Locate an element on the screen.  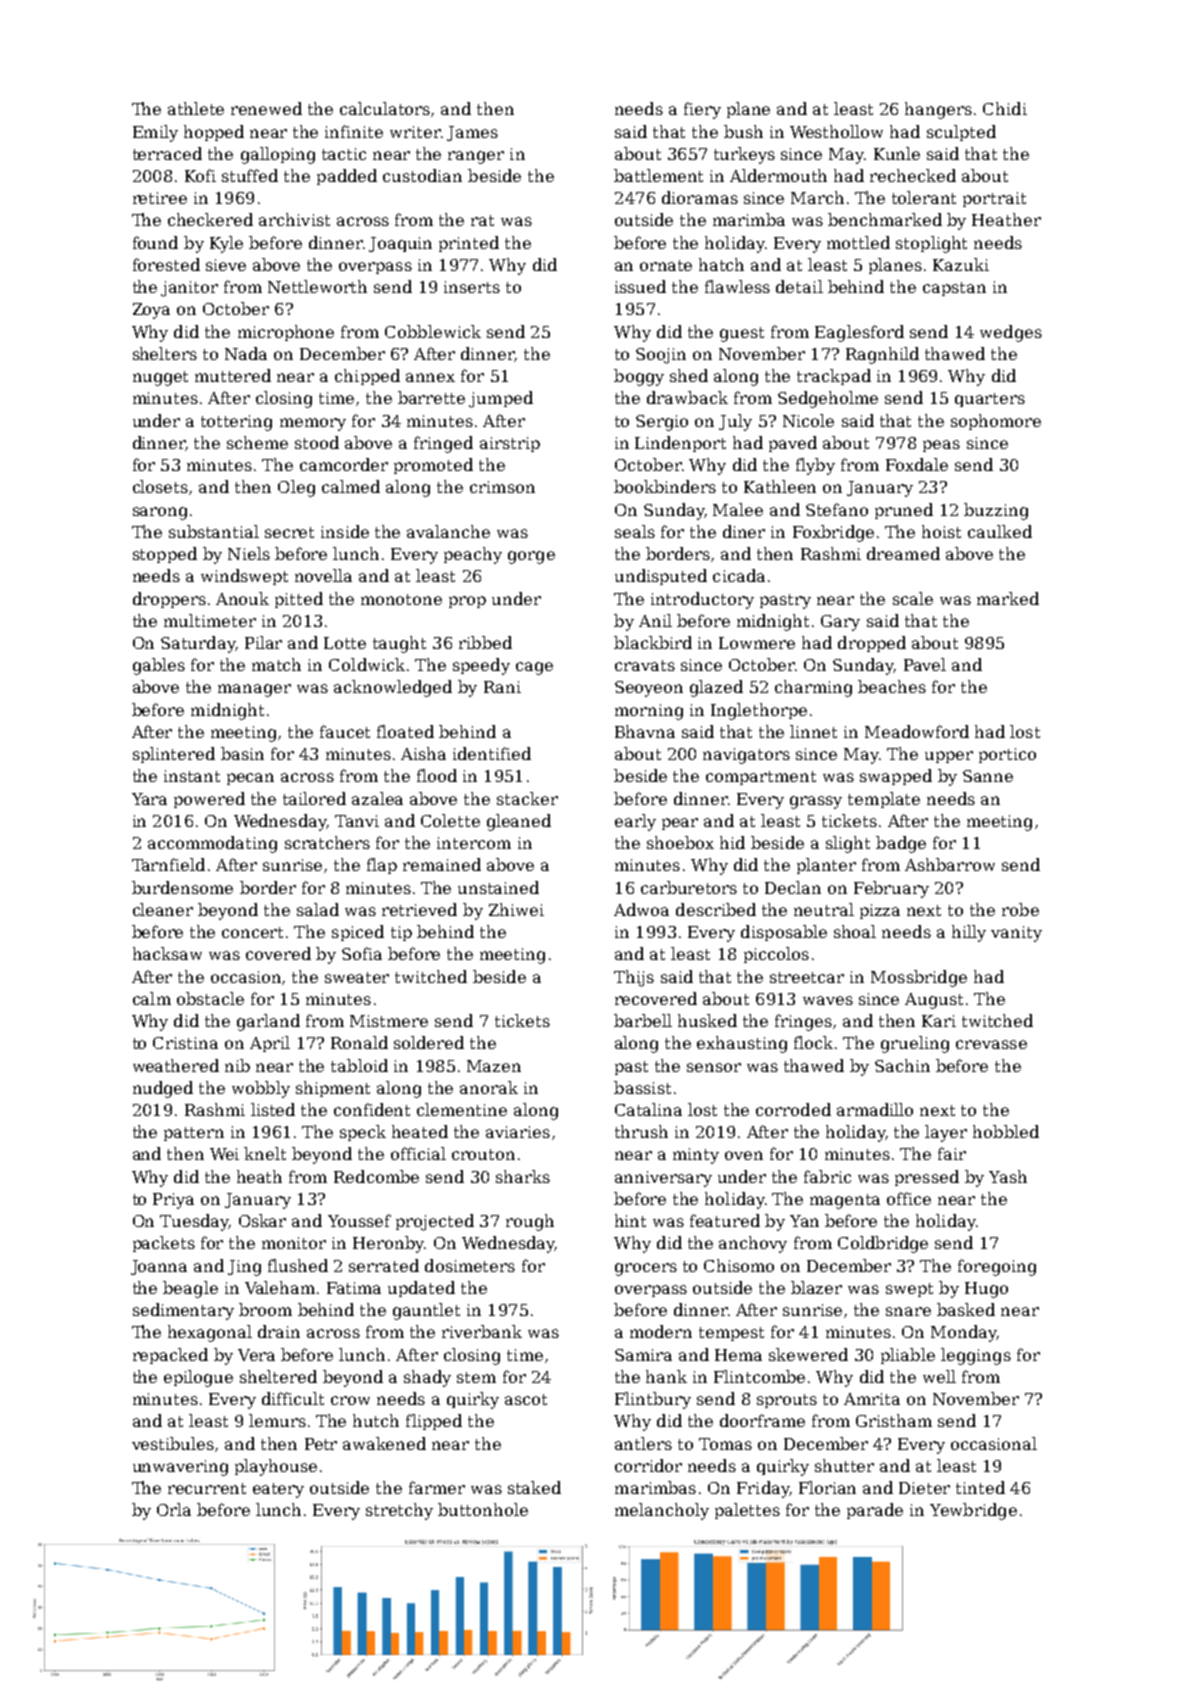
early is located at coordinates (635, 822).
